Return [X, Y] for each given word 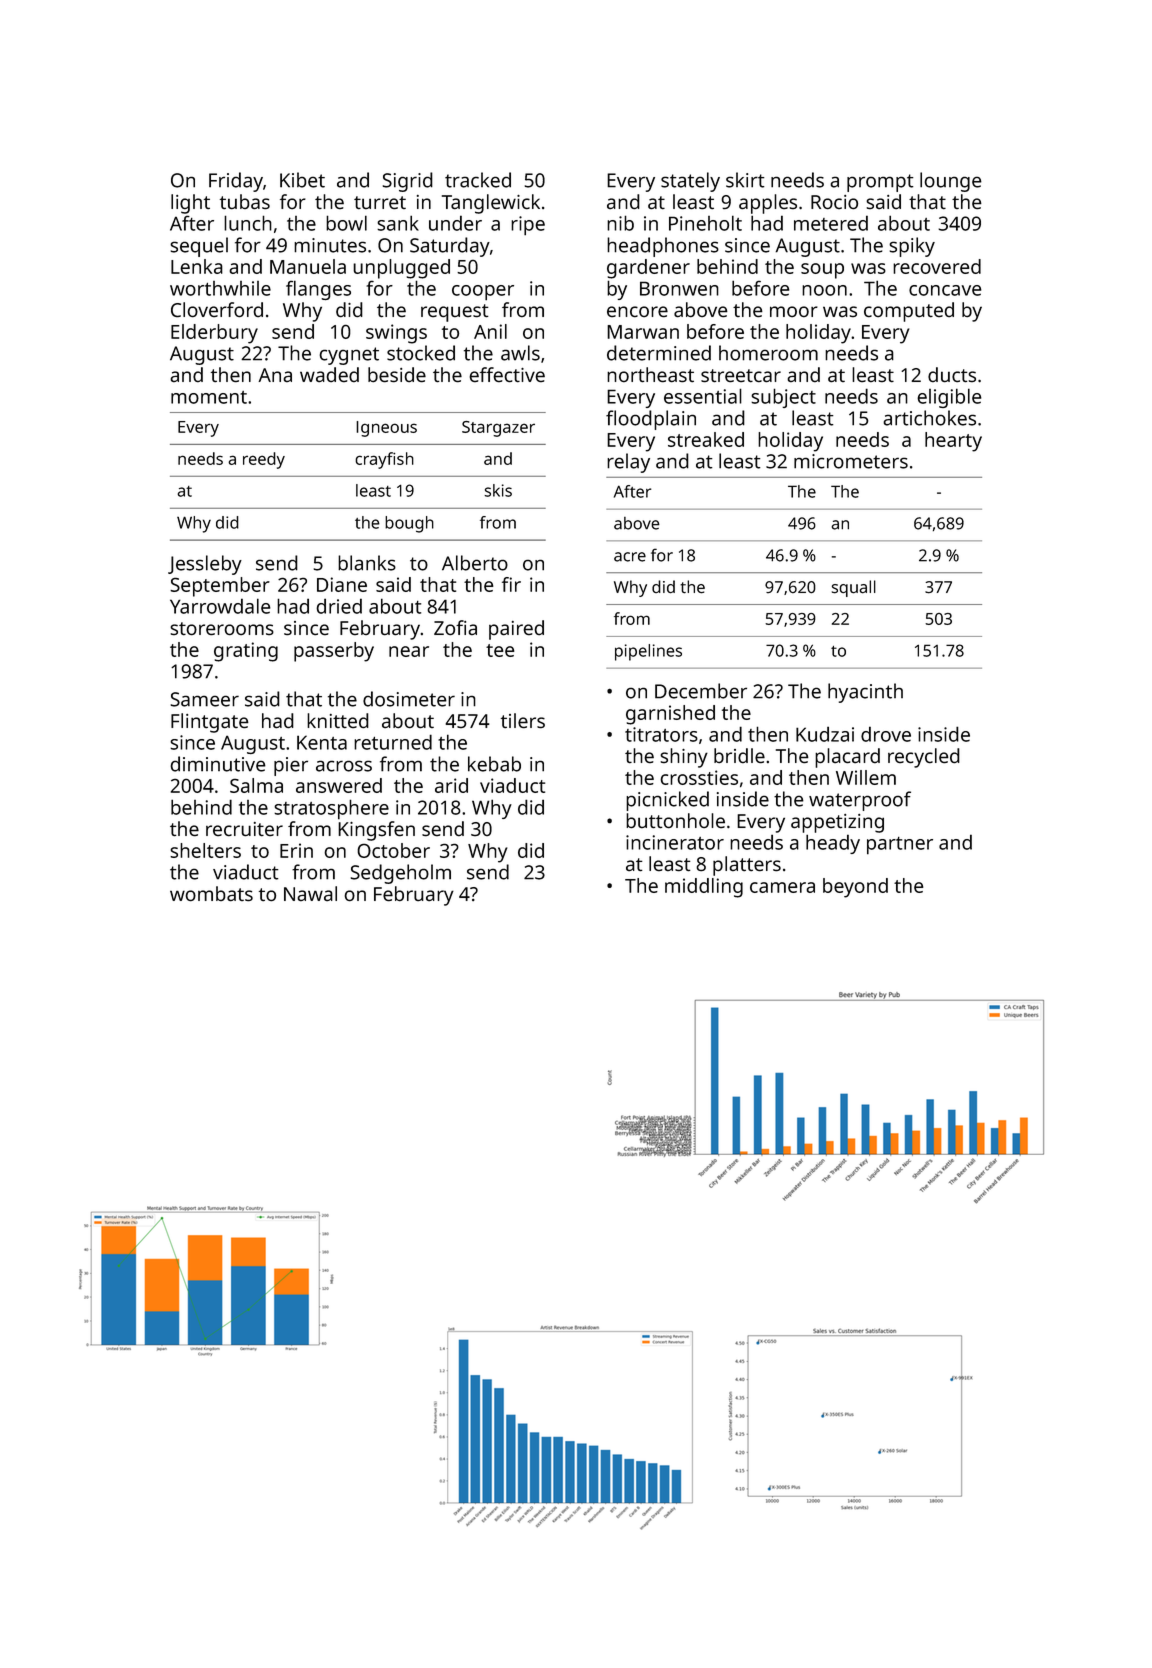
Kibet [302, 180]
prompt [880, 183]
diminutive [218, 764]
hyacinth [865, 693]
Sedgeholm [401, 874]
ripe [528, 226]
